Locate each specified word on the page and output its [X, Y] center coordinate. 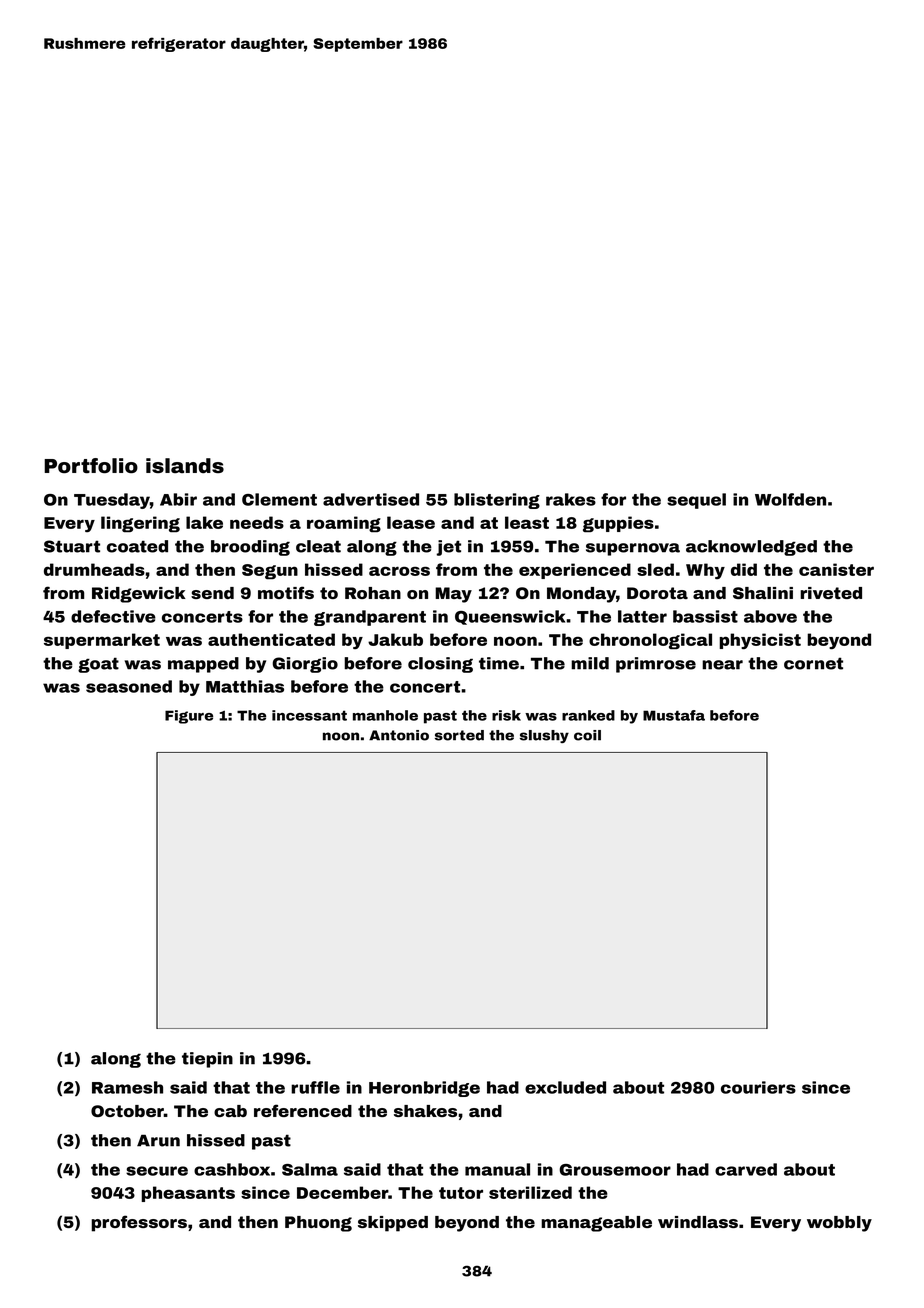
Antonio [399, 735]
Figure [189, 717]
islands [185, 466]
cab [230, 1111]
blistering [497, 501]
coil [587, 735]
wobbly [839, 1224]
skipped [393, 1224]
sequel [696, 501]
